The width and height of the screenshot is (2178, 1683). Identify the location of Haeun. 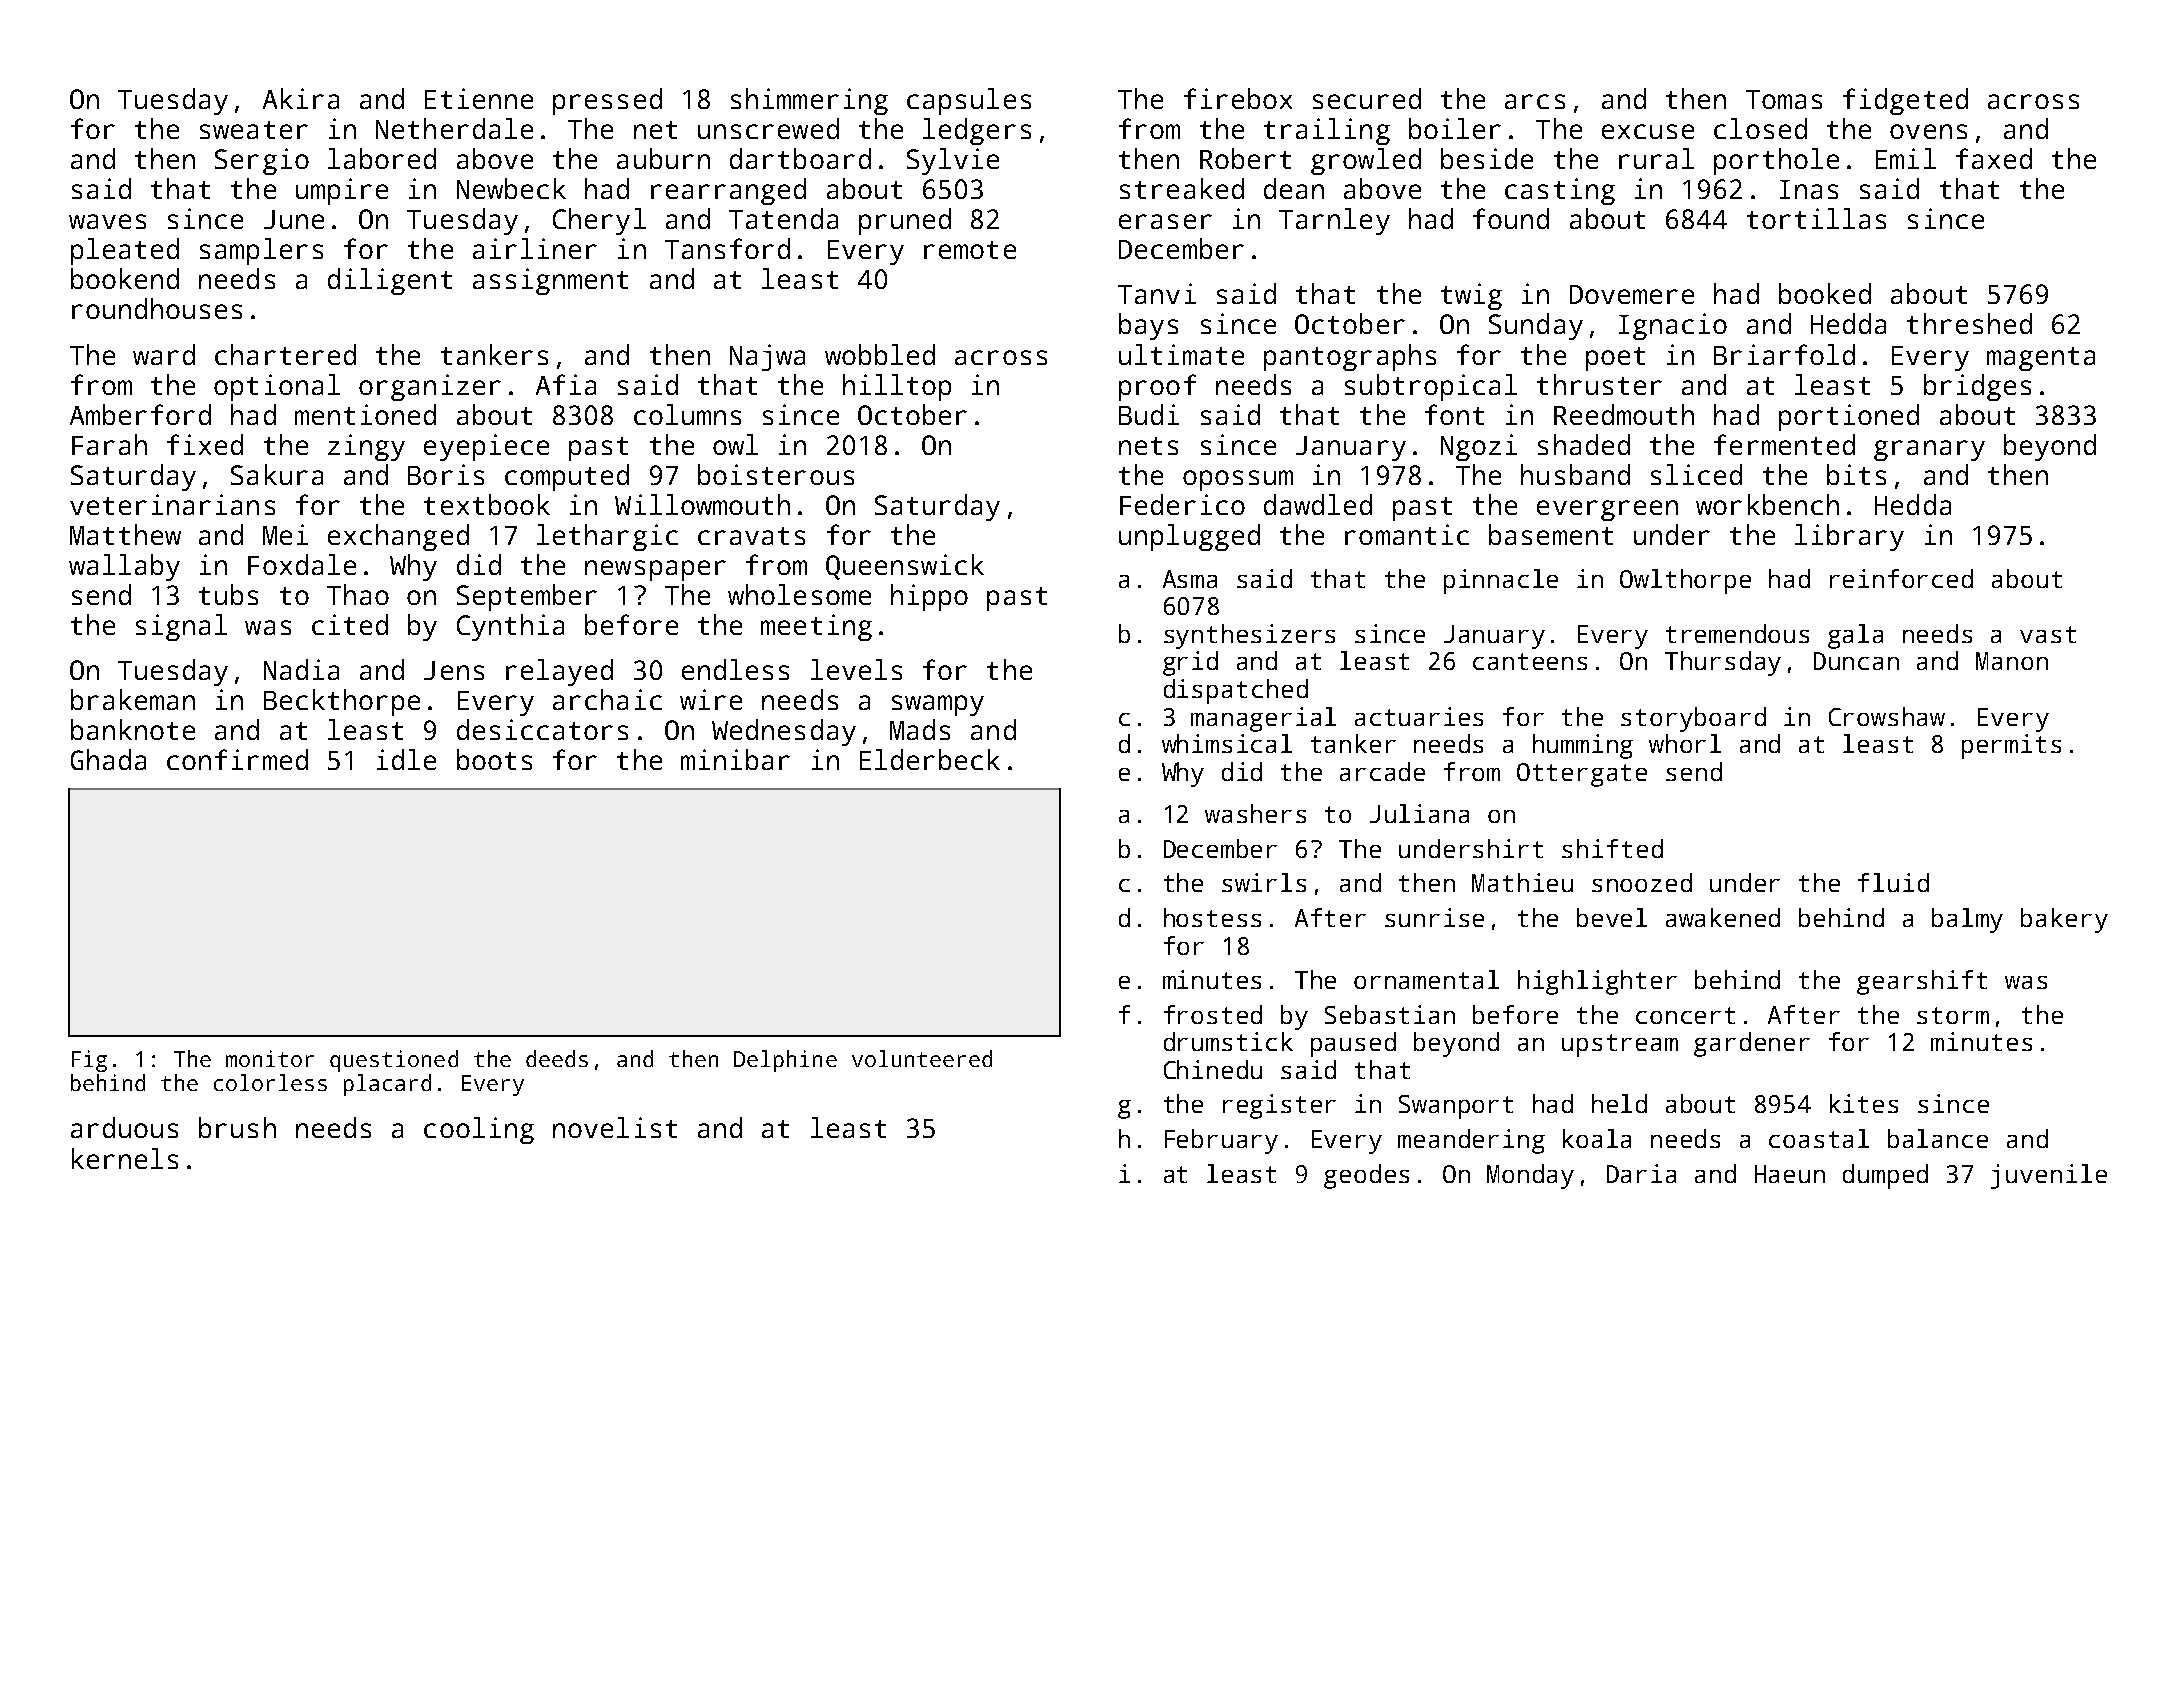
(1790, 1174).
